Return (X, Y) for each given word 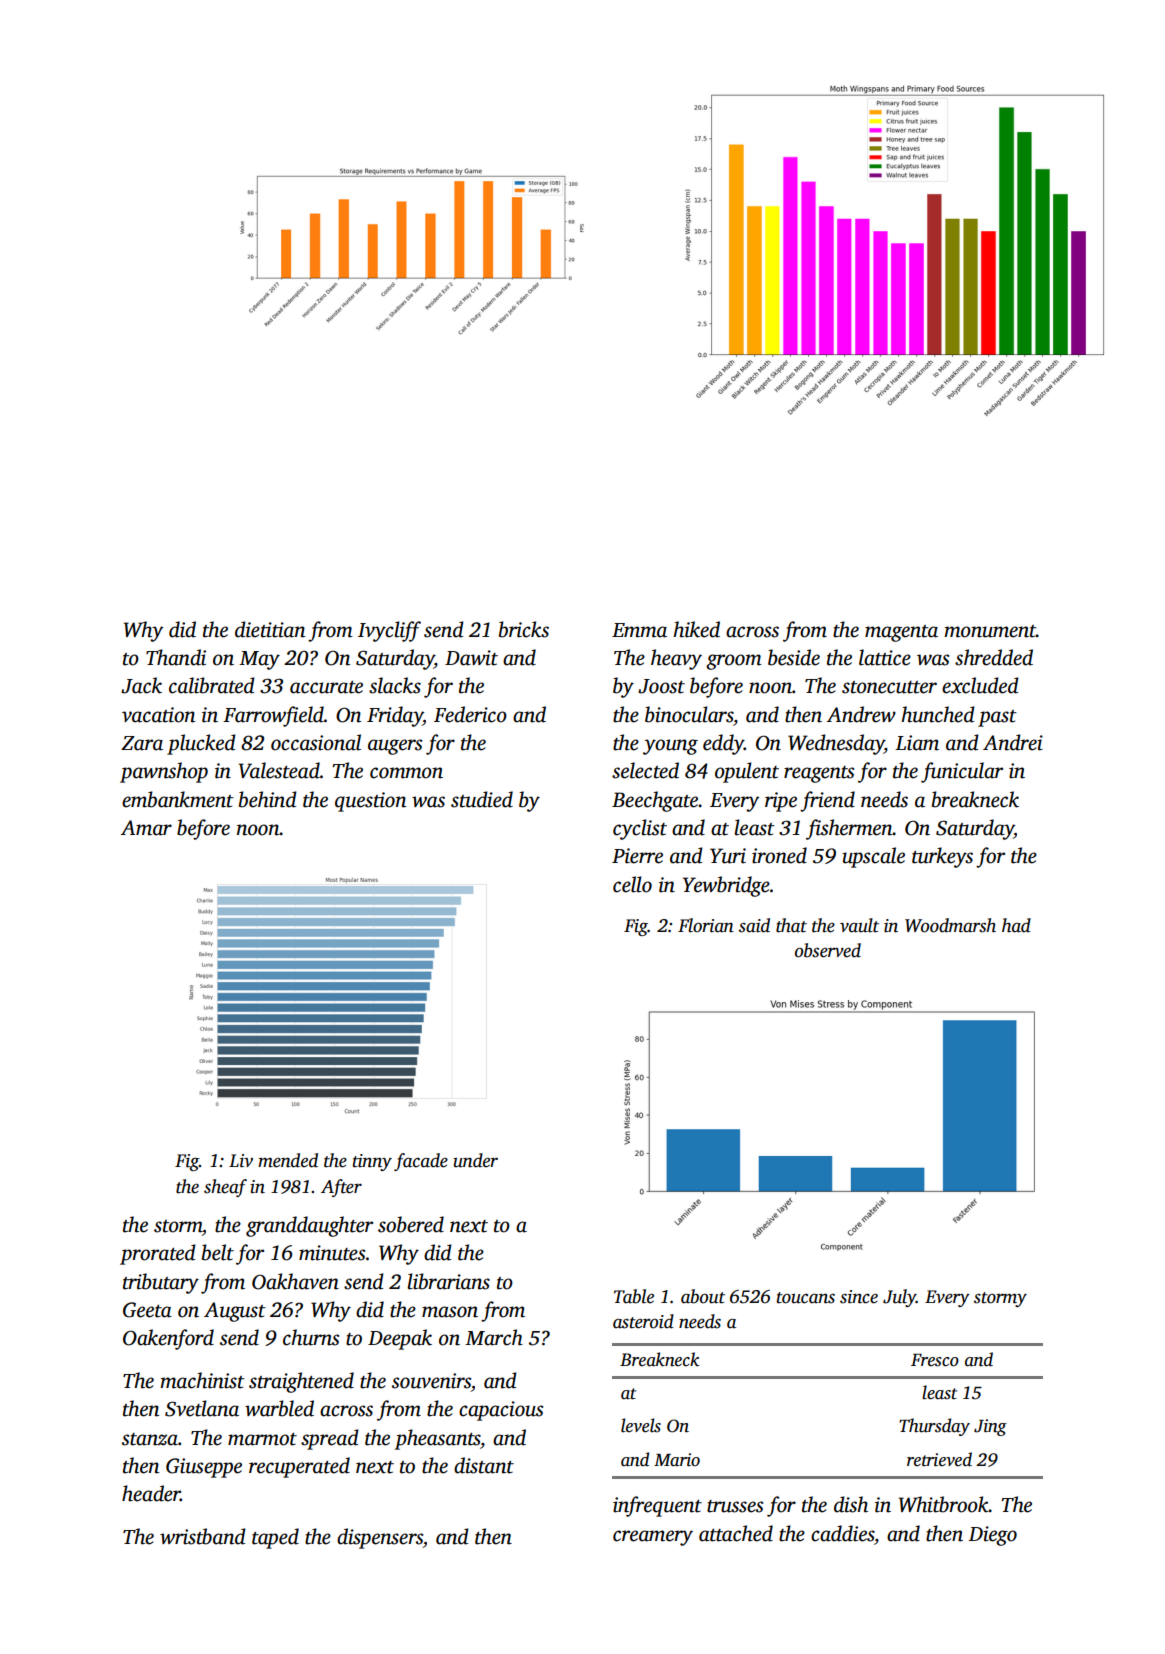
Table (634, 1296)
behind (268, 799)
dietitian (270, 629)
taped (275, 1538)
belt (218, 1252)
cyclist (640, 829)
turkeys (942, 857)
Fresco (935, 1360)
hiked (696, 629)
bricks (524, 629)
